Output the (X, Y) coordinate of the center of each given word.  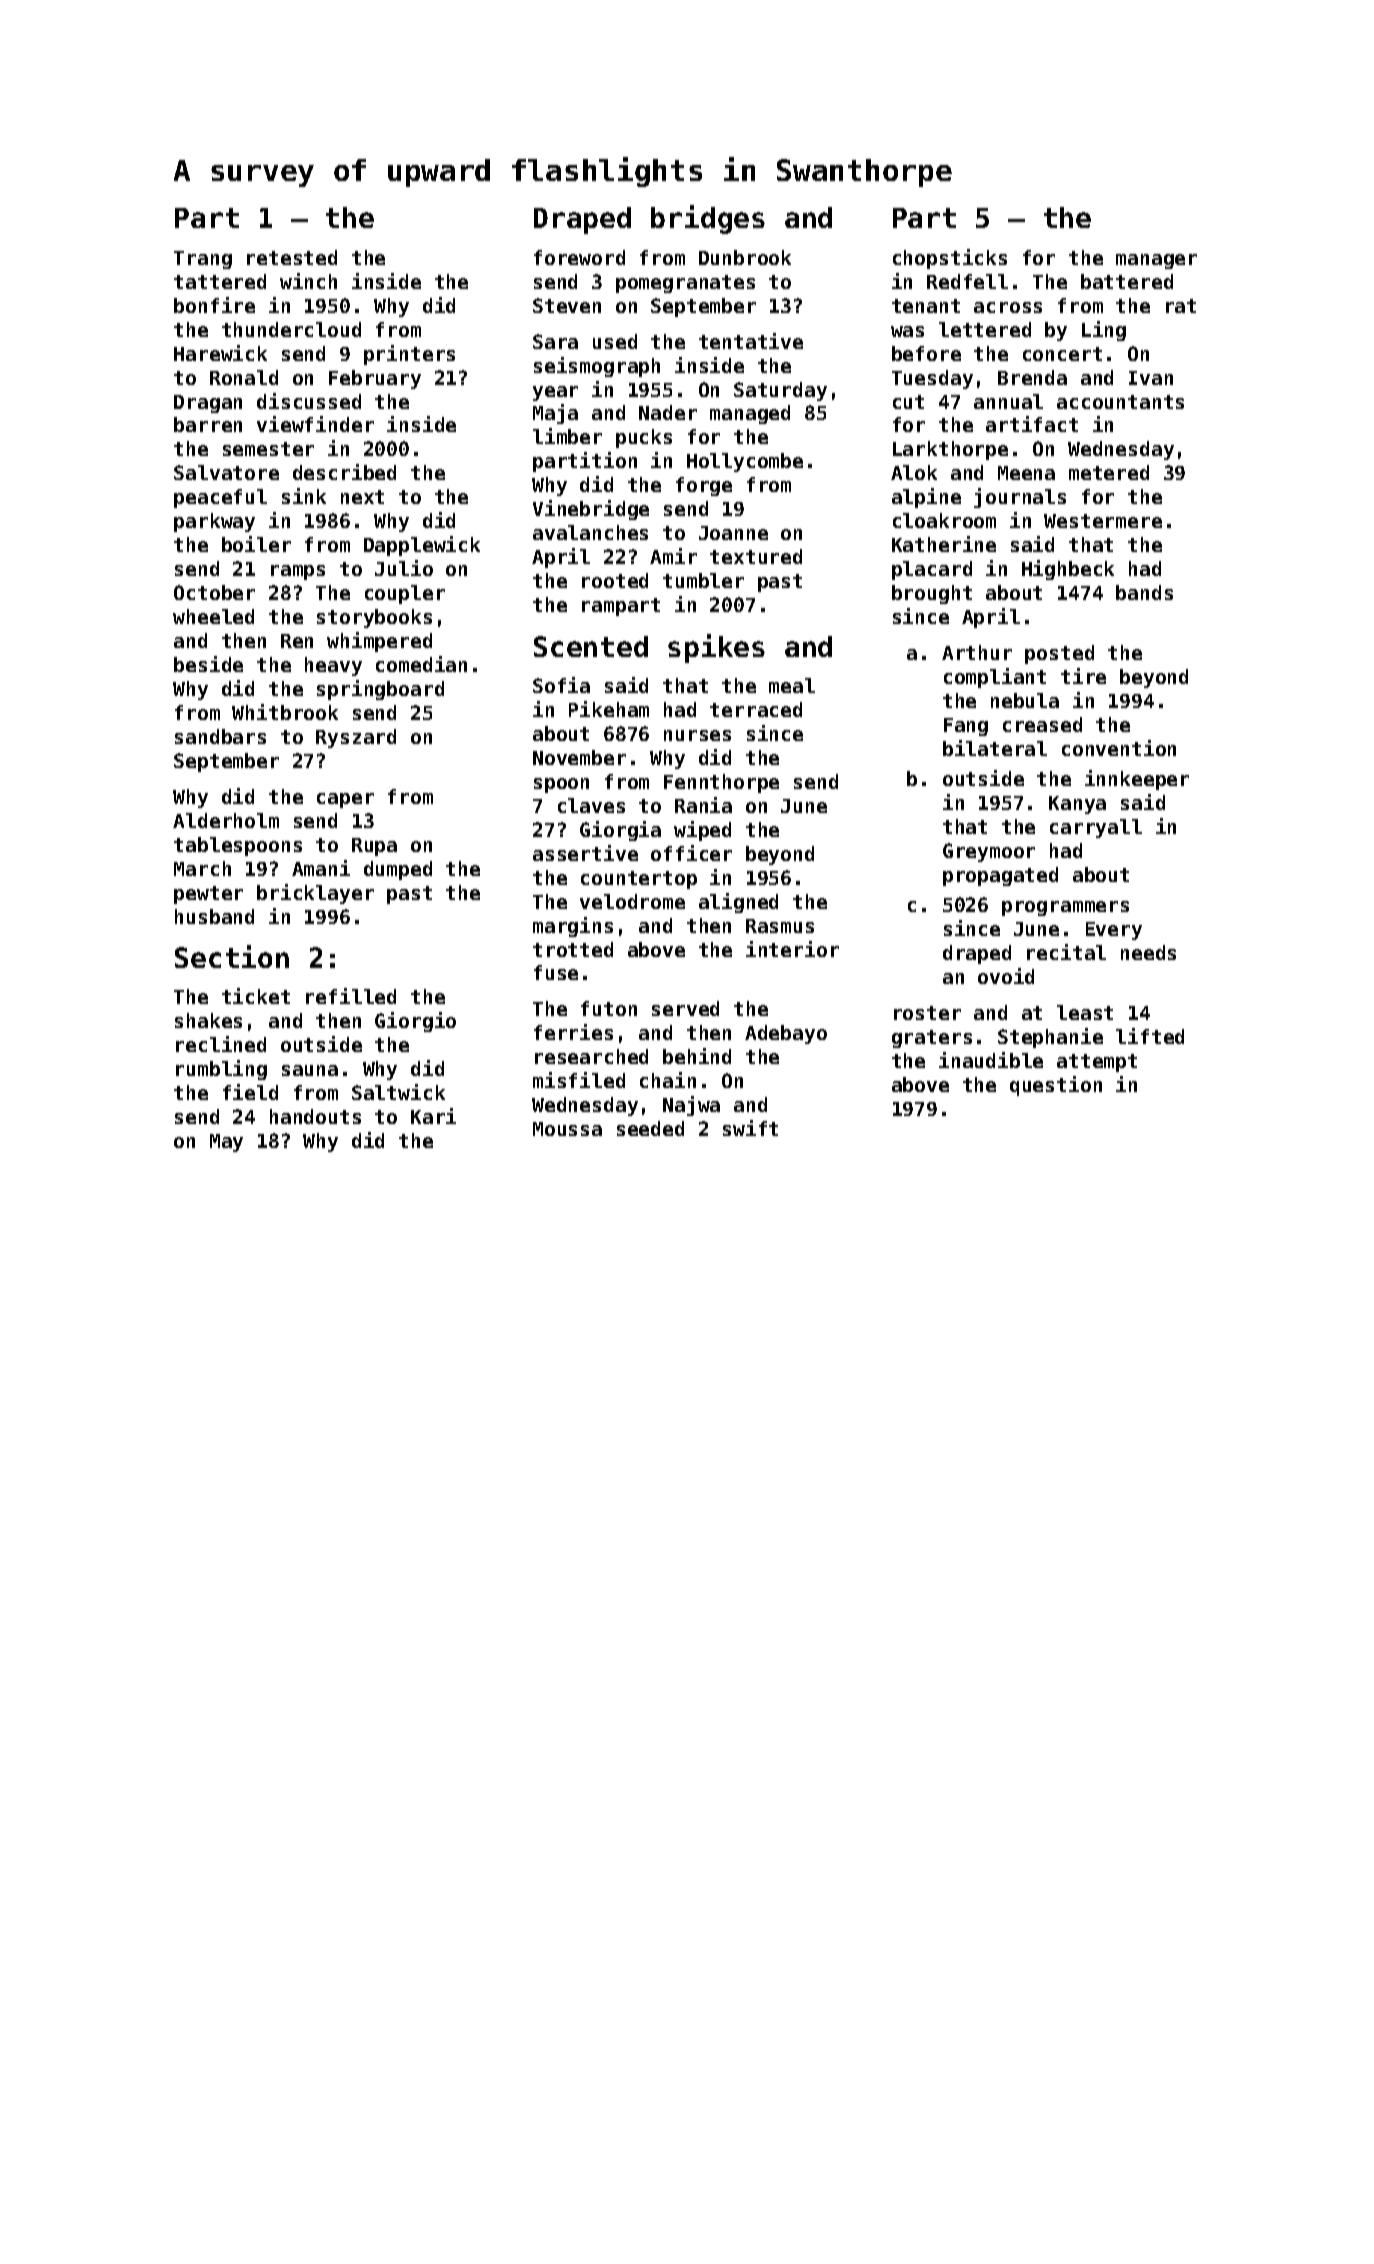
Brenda (1032, 377)
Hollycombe (745, 462)
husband (214, 916)
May (226, 1143)
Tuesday (932, 379)
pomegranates (685, 284)
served (685, 1008)
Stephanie (1050, 1038)
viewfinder (315, 424)
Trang (203, 260)
